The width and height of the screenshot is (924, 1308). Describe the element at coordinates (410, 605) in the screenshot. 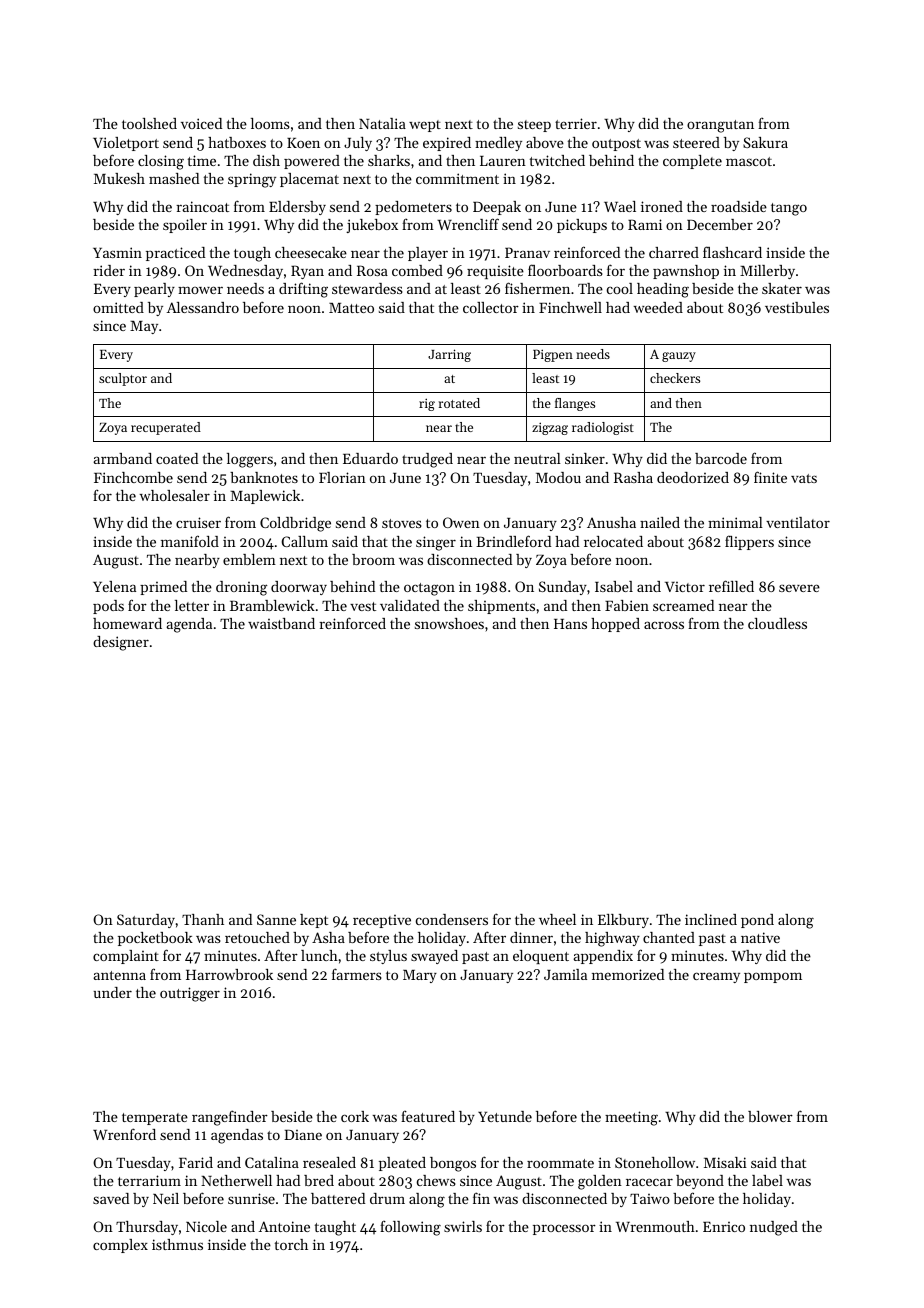

I see `validated` at that location.
